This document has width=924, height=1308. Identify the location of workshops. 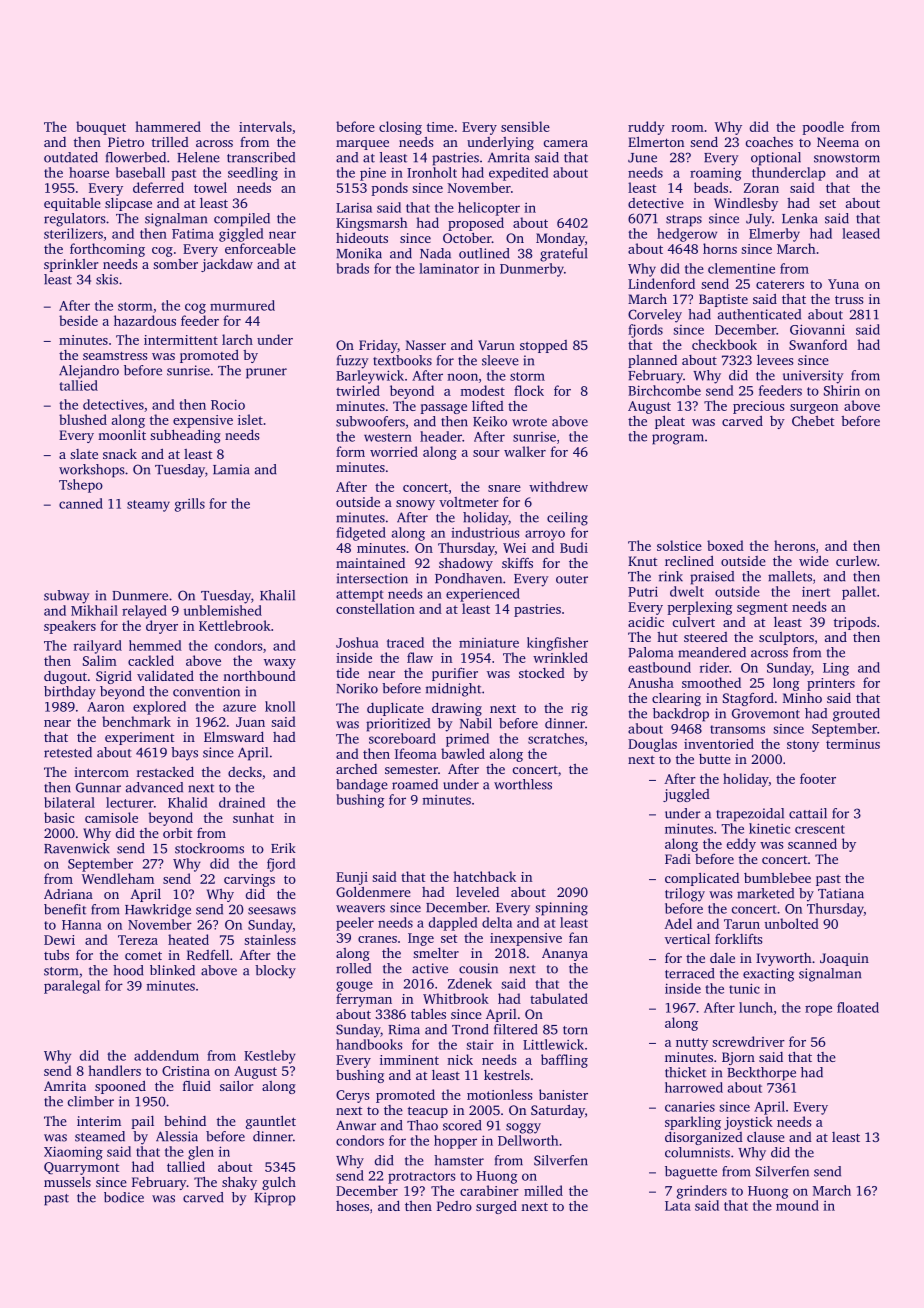
(92, 471).
